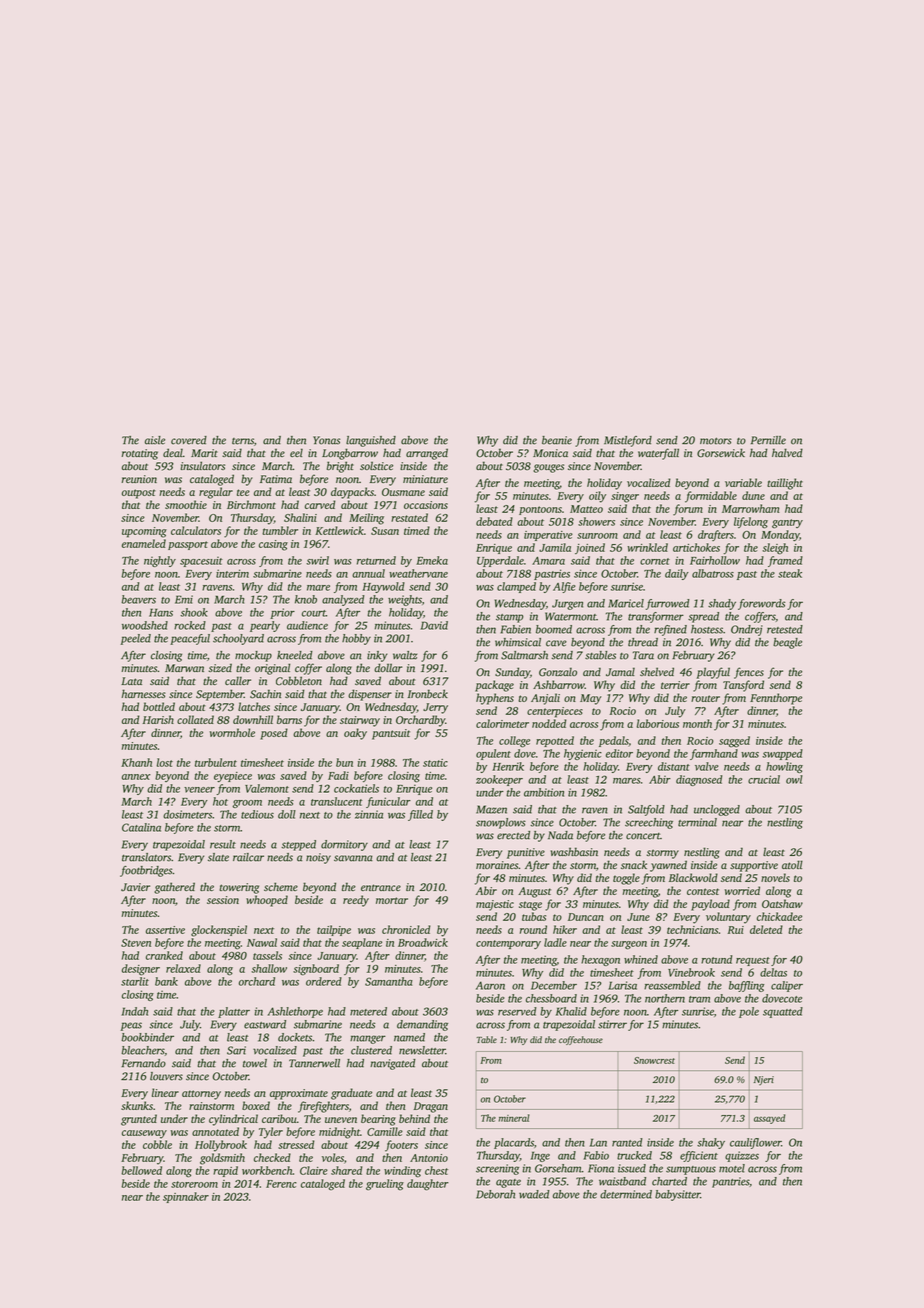  What do you see at coordinates (688, 510) in the page?
I see `forum` at bounding box center [688, 510].
